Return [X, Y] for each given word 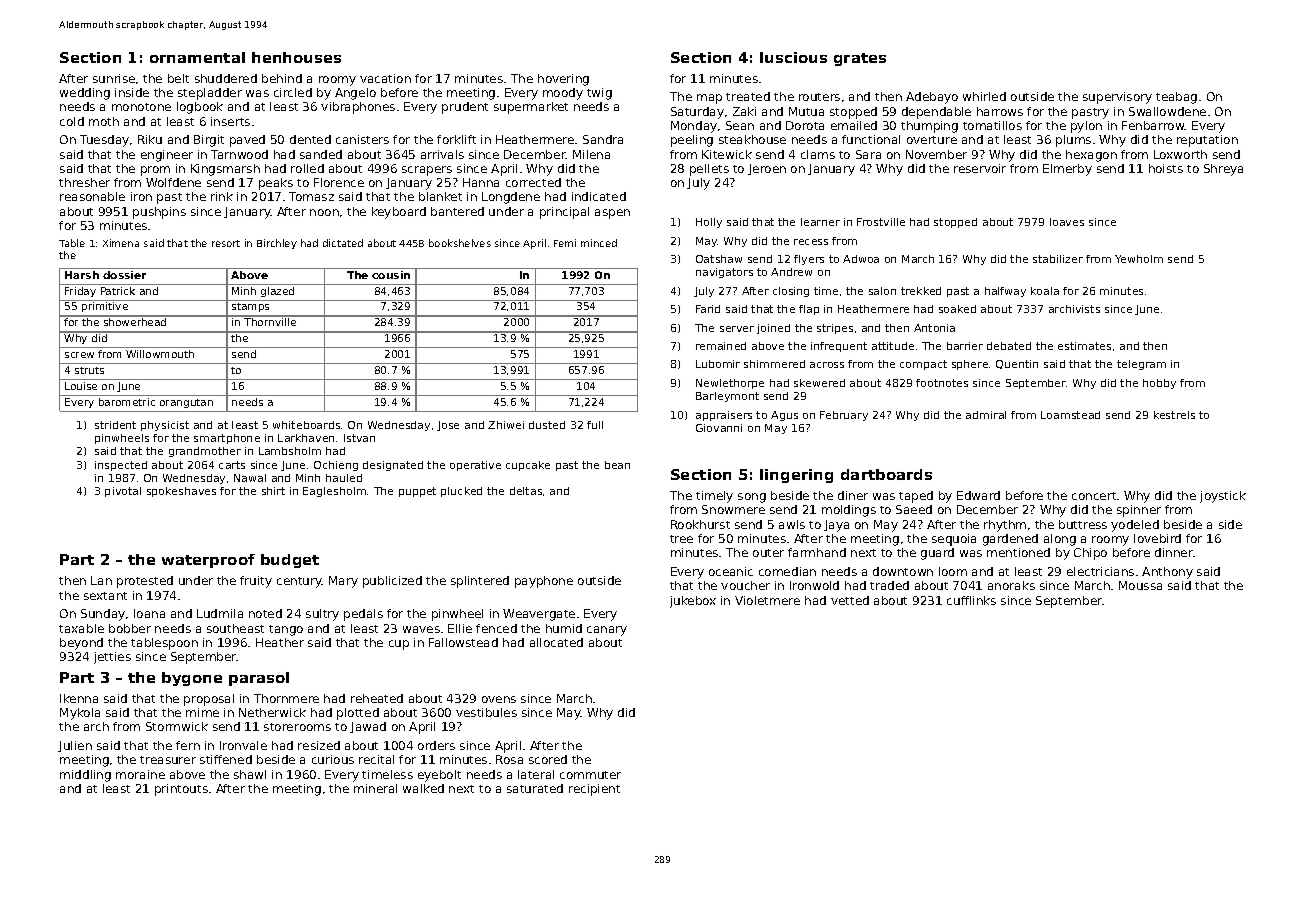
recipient [594, 790]
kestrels [1174, 415]
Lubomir [718, 364]
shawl [250, 774]
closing [791, 292]
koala [1045, 291]
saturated [535, 788]
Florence [339, 182]
